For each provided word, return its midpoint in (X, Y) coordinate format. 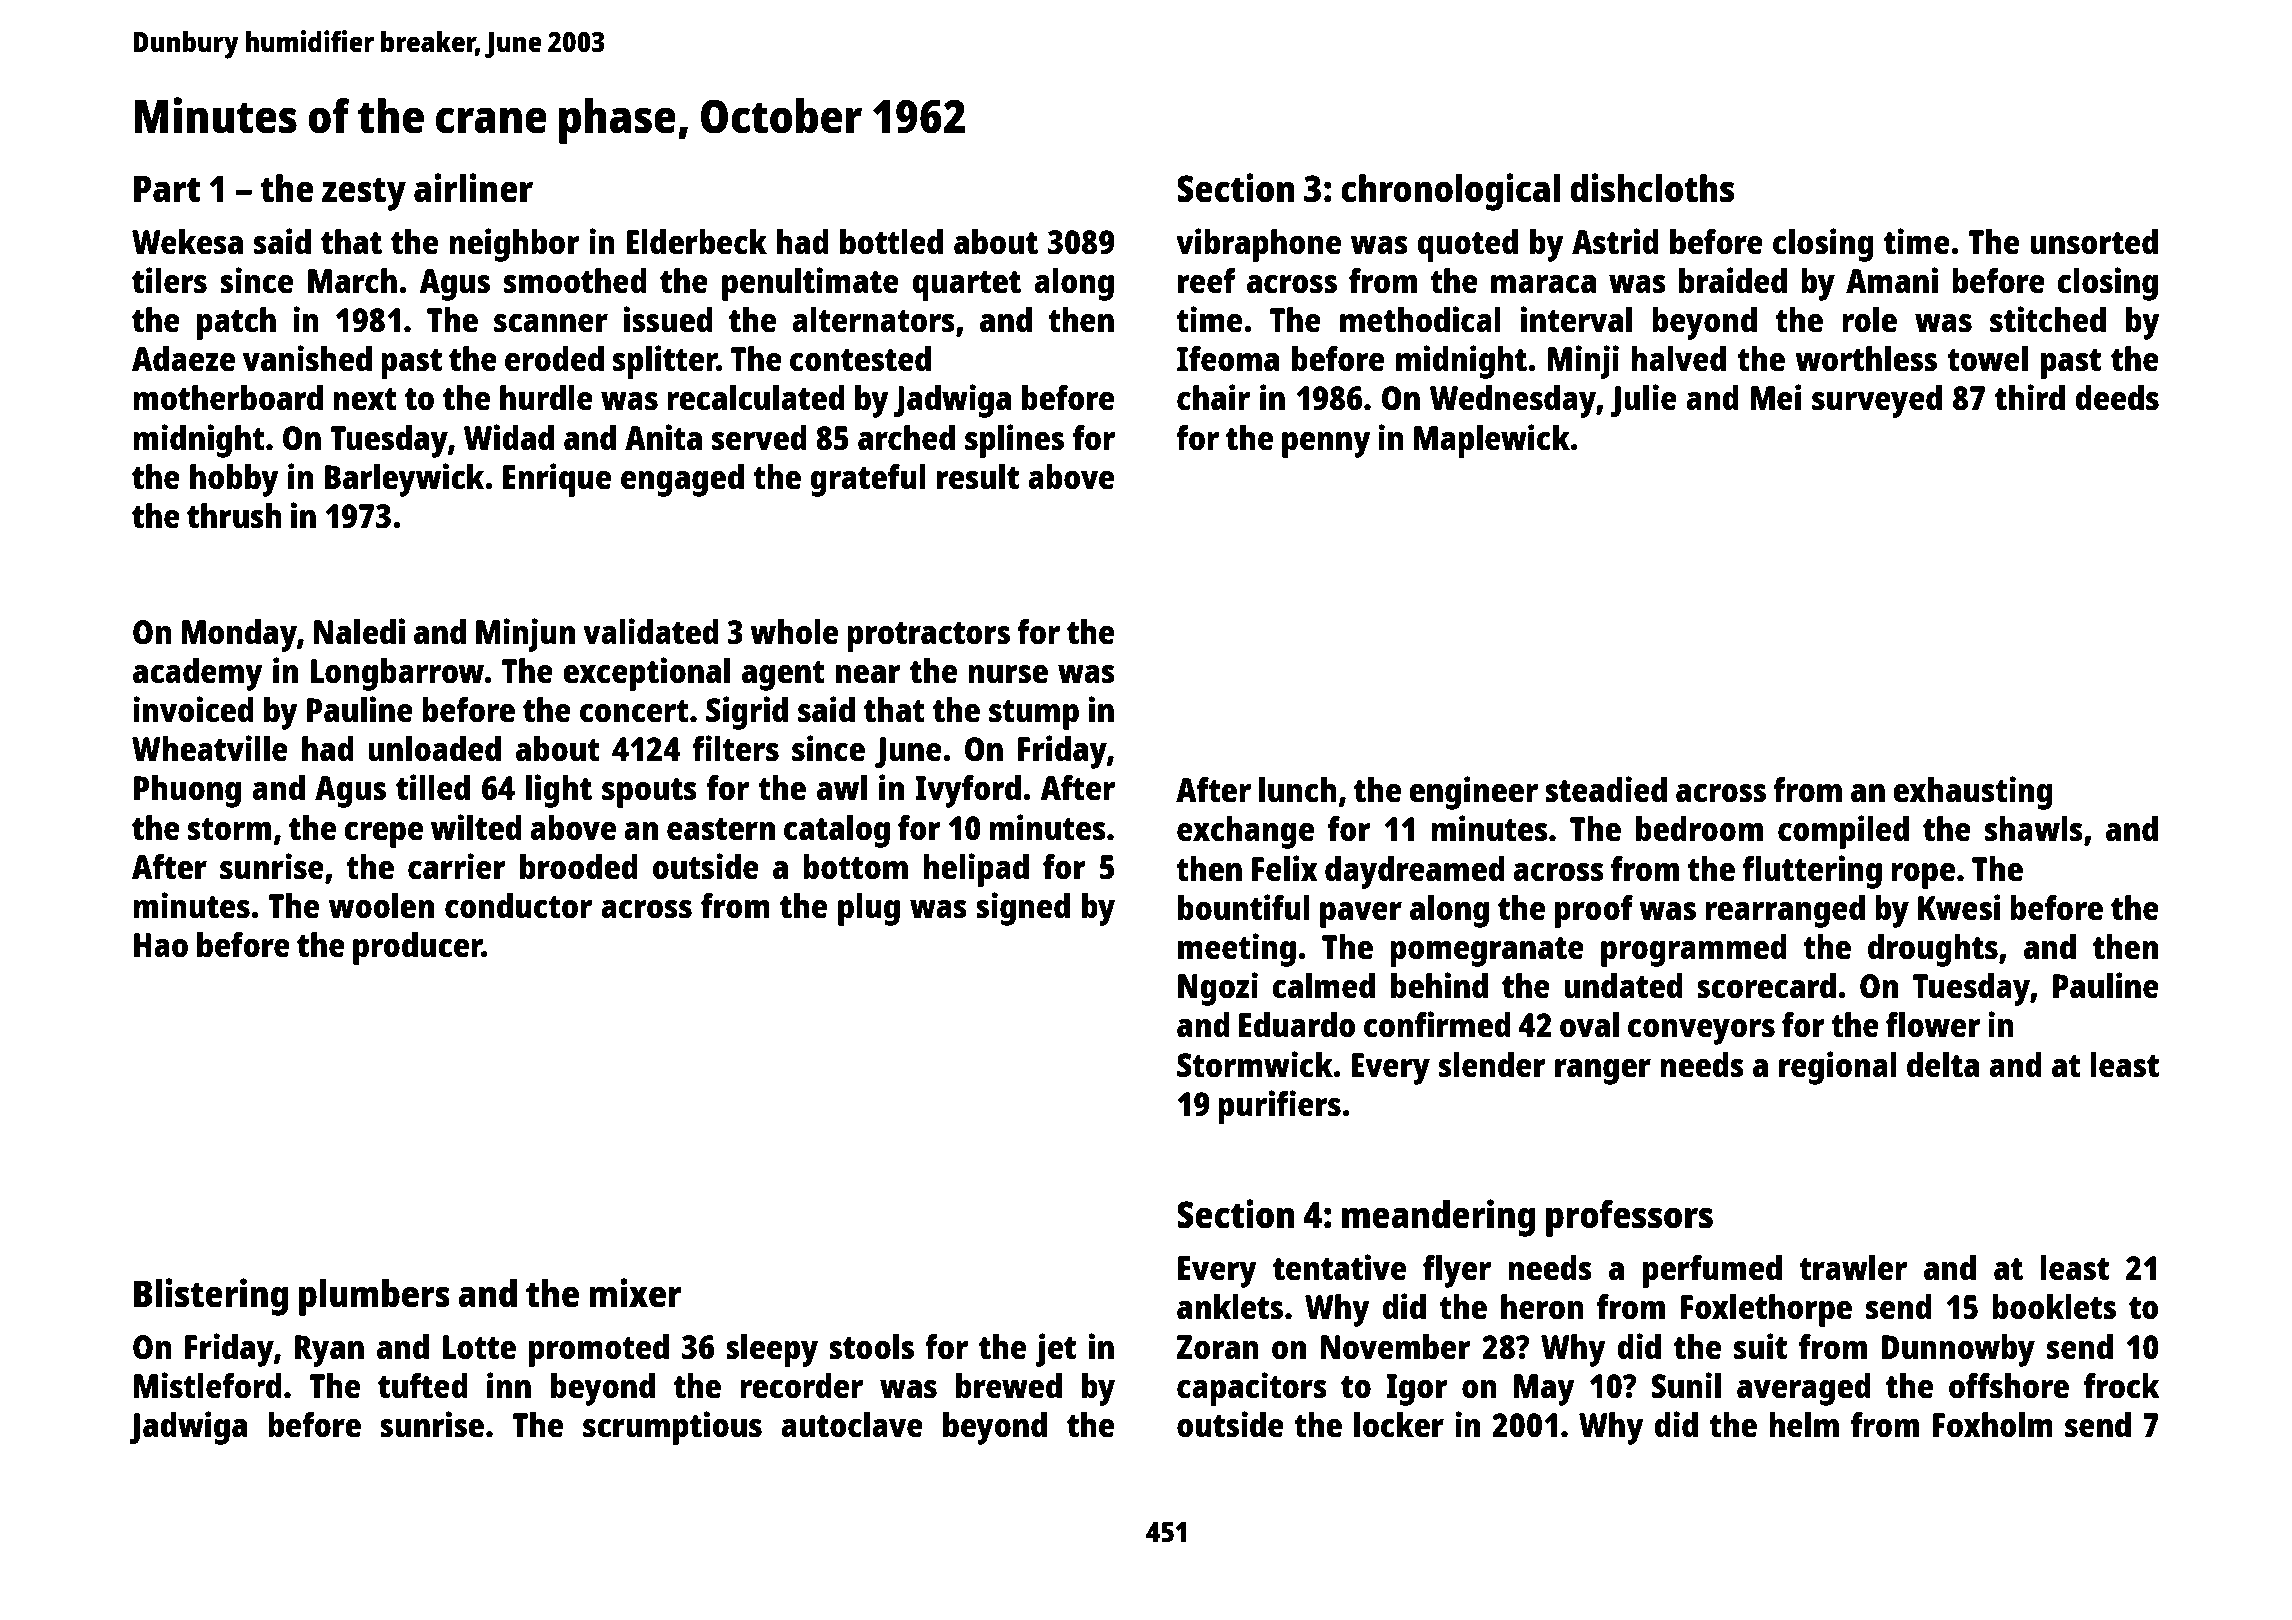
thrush (234, 516)
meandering (1438, 1218)
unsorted (2094, 242)
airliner (473, 188)
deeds (2117, 398)
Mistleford (208, 1385)
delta (1943, 1065)
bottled (891, 242)
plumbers (374, 1297)
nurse (1008, 674)
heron (1542, 1307)
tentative (1339, 1267)
